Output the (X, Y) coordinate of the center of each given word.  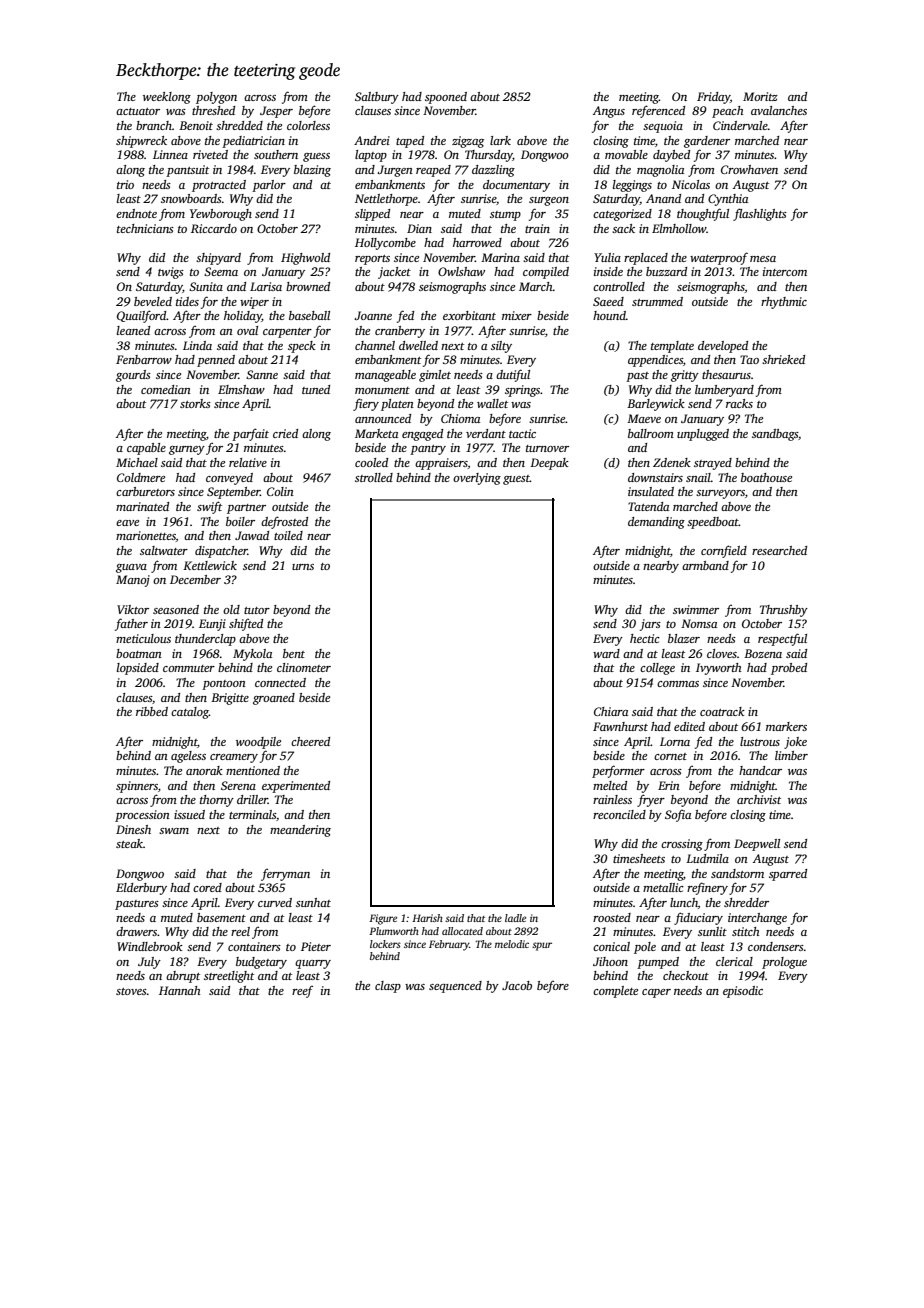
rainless (612, 799)
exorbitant (469, 315)
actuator (138, 111)
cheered (310, 741)
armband (705, 565)
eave (127, 523)
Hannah (180, 990)
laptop (371, 156)
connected (280, 682)
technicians (145, 228)
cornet (670, 756)
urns (303, 567)
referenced (658, 111)
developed (723, 347)
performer (618, 771)
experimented (296, 787)
